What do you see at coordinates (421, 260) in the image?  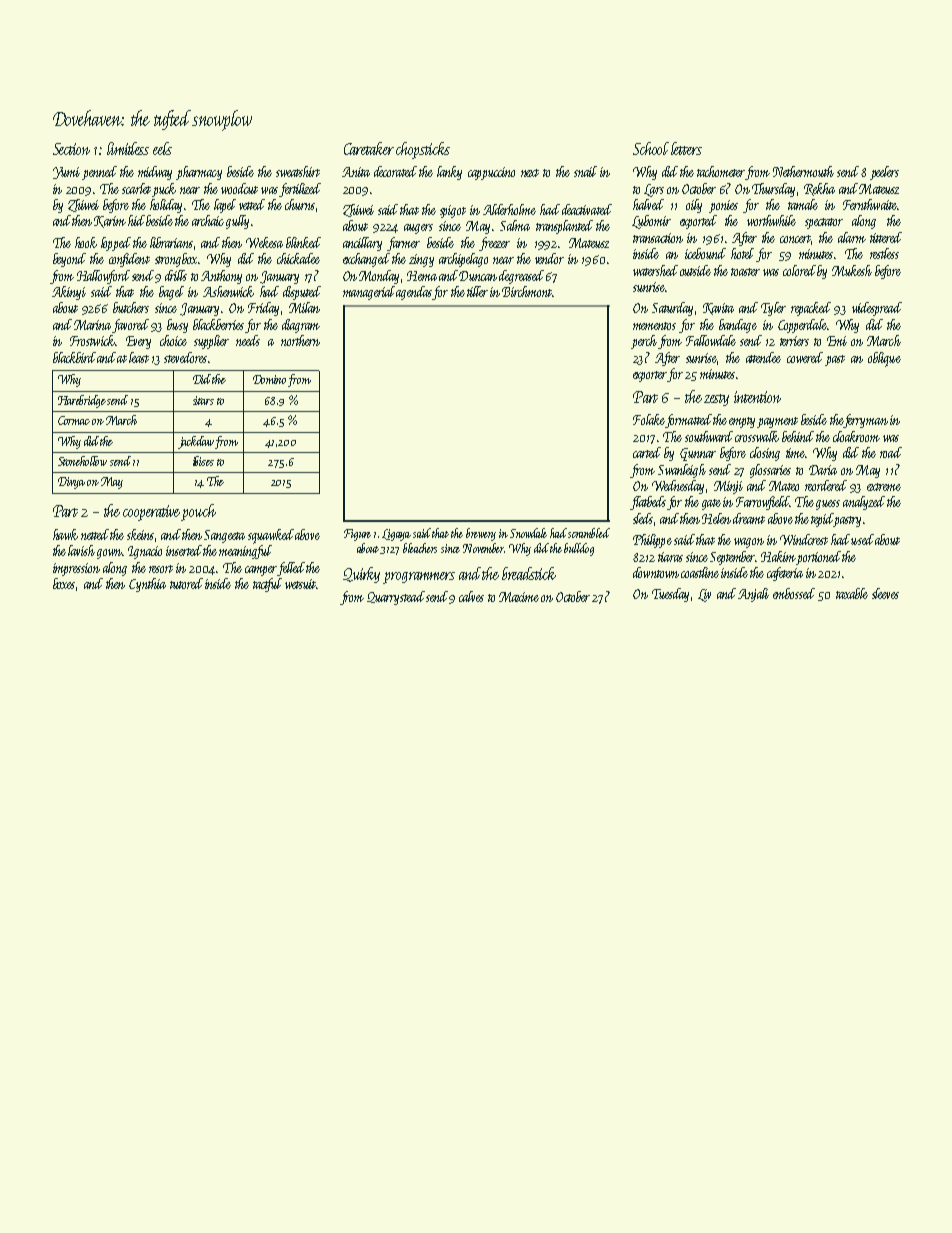 I see `zingy` at bounding box center [421, 260].
